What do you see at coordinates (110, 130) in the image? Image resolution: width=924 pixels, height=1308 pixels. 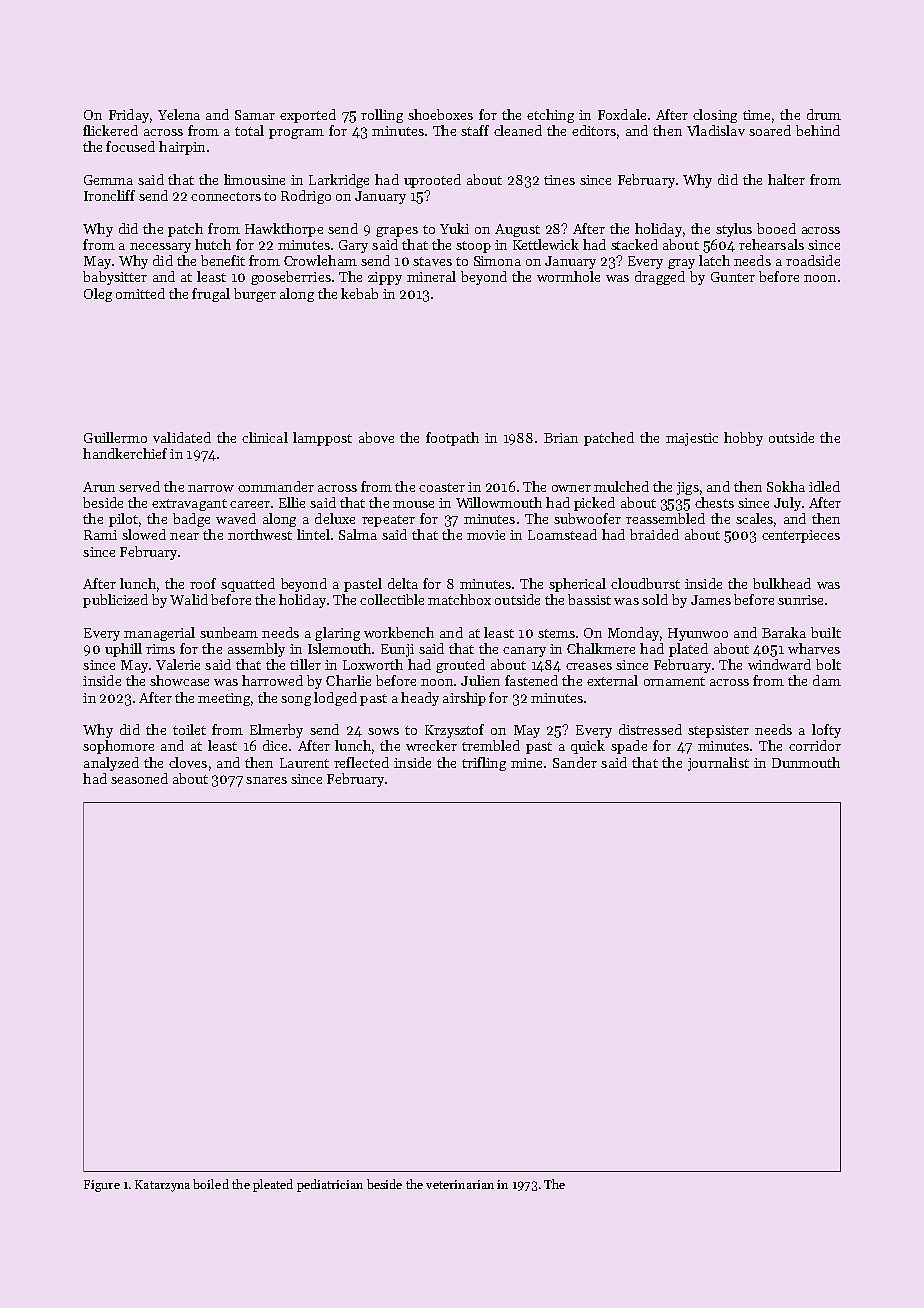 I see `flickered` at bounding box center [110, 130].
